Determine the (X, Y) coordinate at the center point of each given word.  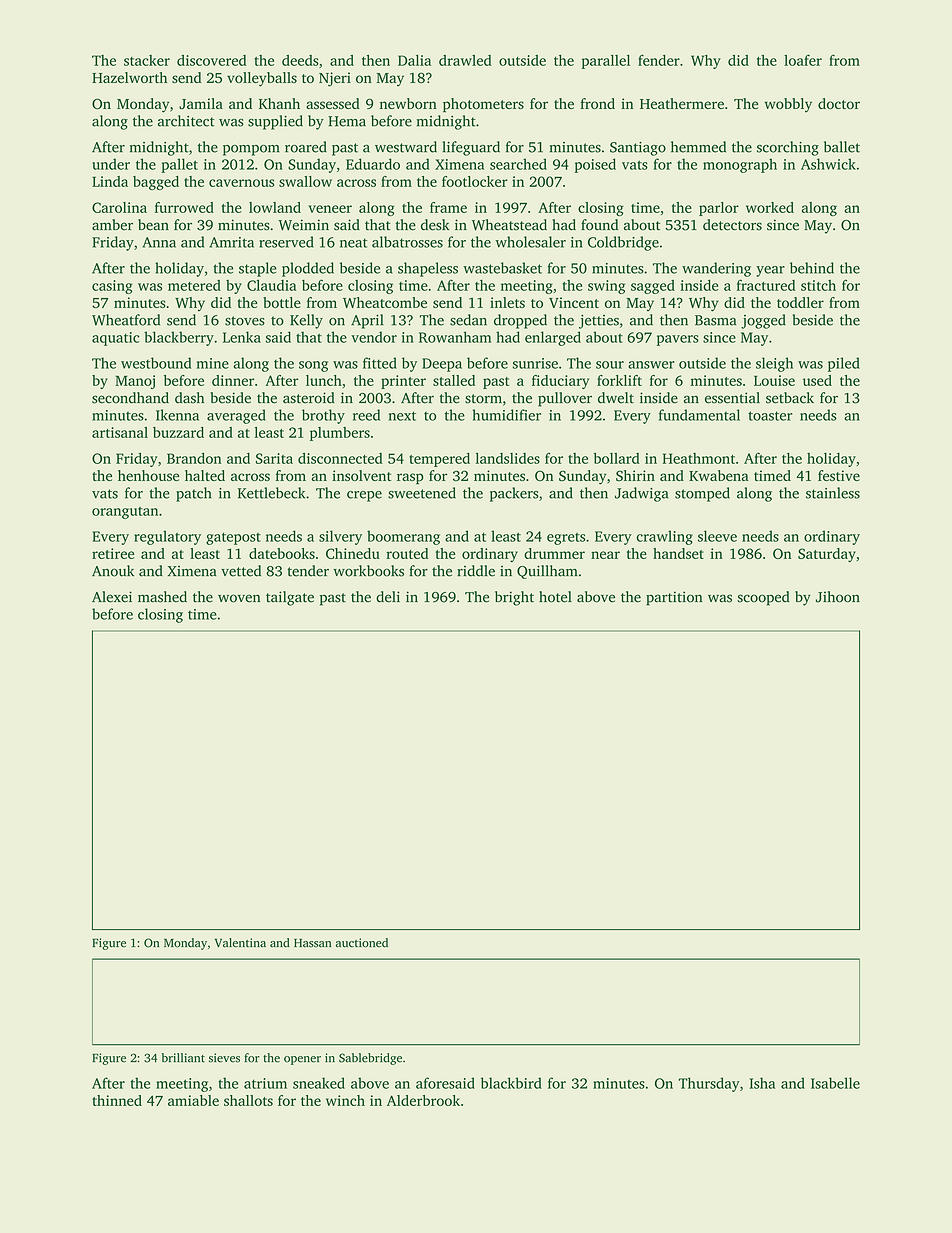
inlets (507, 302)
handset (678, 553)
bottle (282, 302)
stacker (147, 60)
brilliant (183, 1058)
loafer (803, 60)
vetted (241, 571)
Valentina (240, 943)
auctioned (362, 943)
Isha (762, 1083)
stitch (818, 285)
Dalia (414, 60)
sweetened (422, 493)
